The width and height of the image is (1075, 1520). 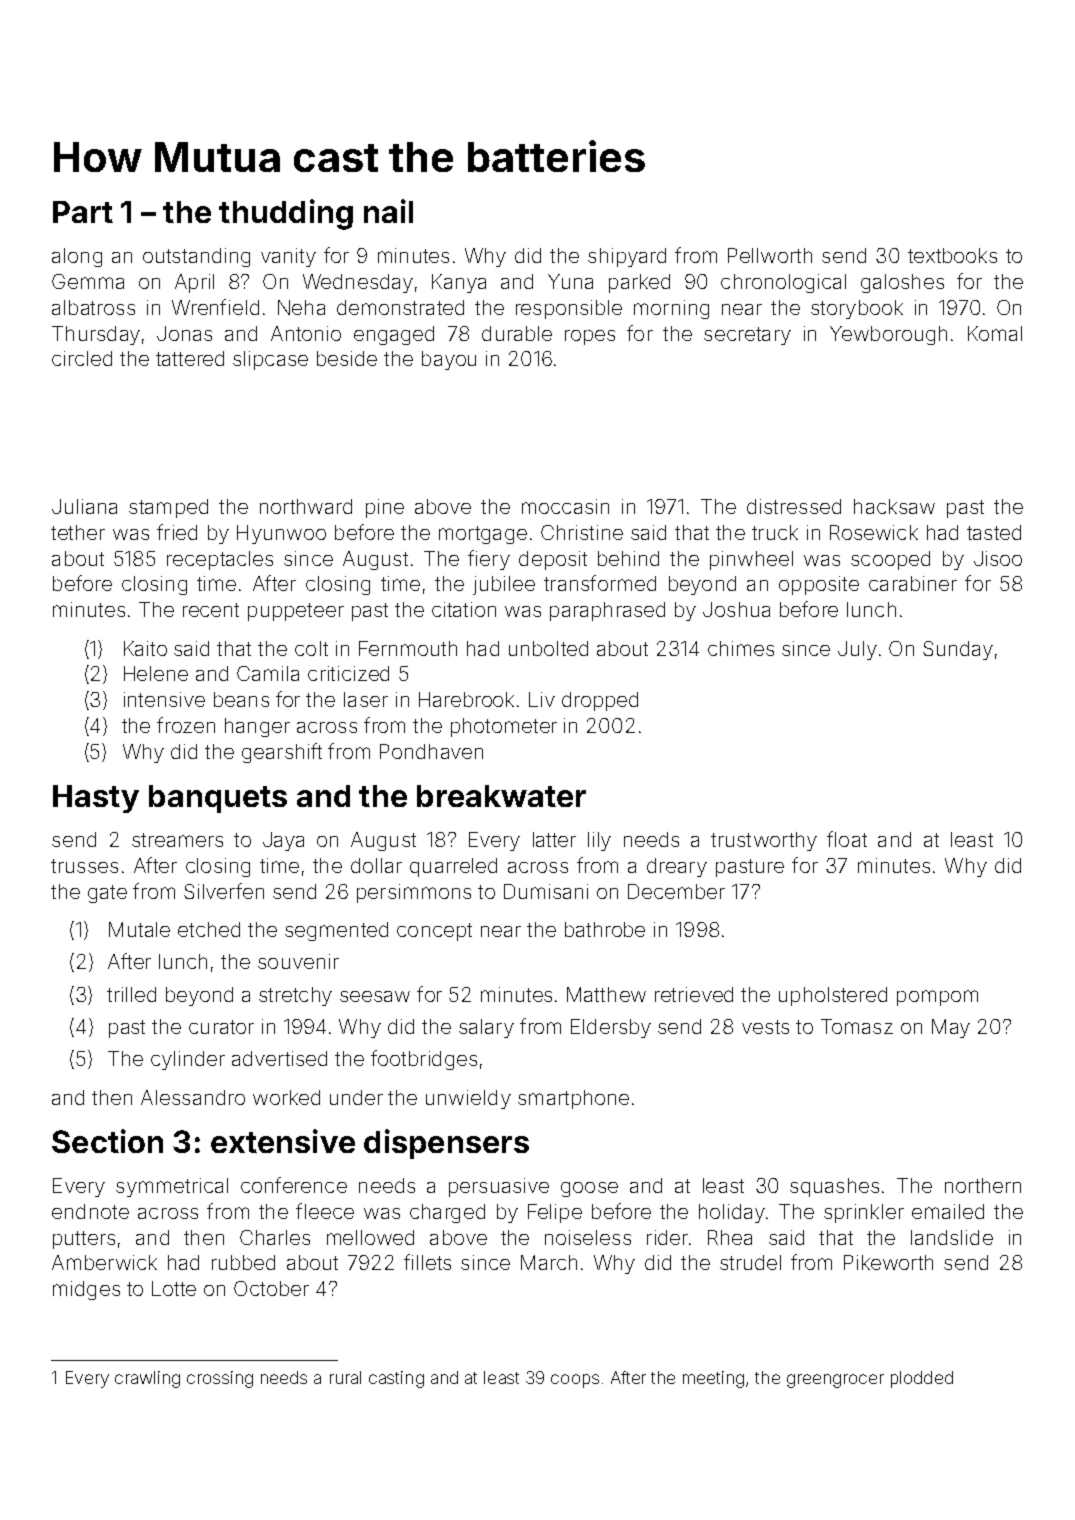 What do you see at coordinates (306, 506) in the image?
I see `northward` at bounding box center [306, 506].
